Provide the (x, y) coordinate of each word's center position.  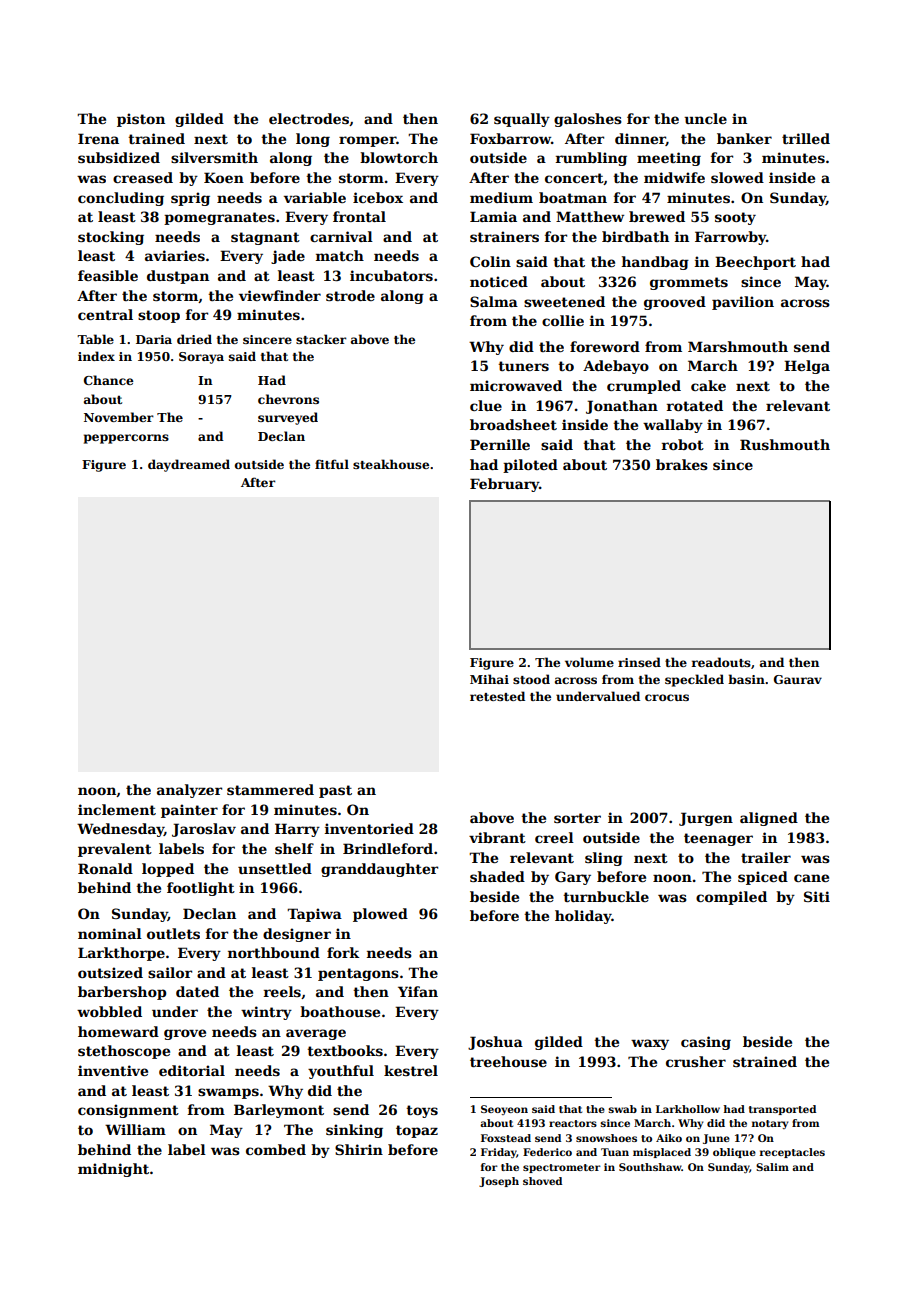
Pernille (500, 444)
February (504, 485)
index (96, 356)
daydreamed (189, 465)
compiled (731, 898)
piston (141, 120)
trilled (806, 138)
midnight (113, 1170)
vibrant (497, 837)
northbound (274, 952)
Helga (807, 367)
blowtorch (399, 157)
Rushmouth (785, 444)
